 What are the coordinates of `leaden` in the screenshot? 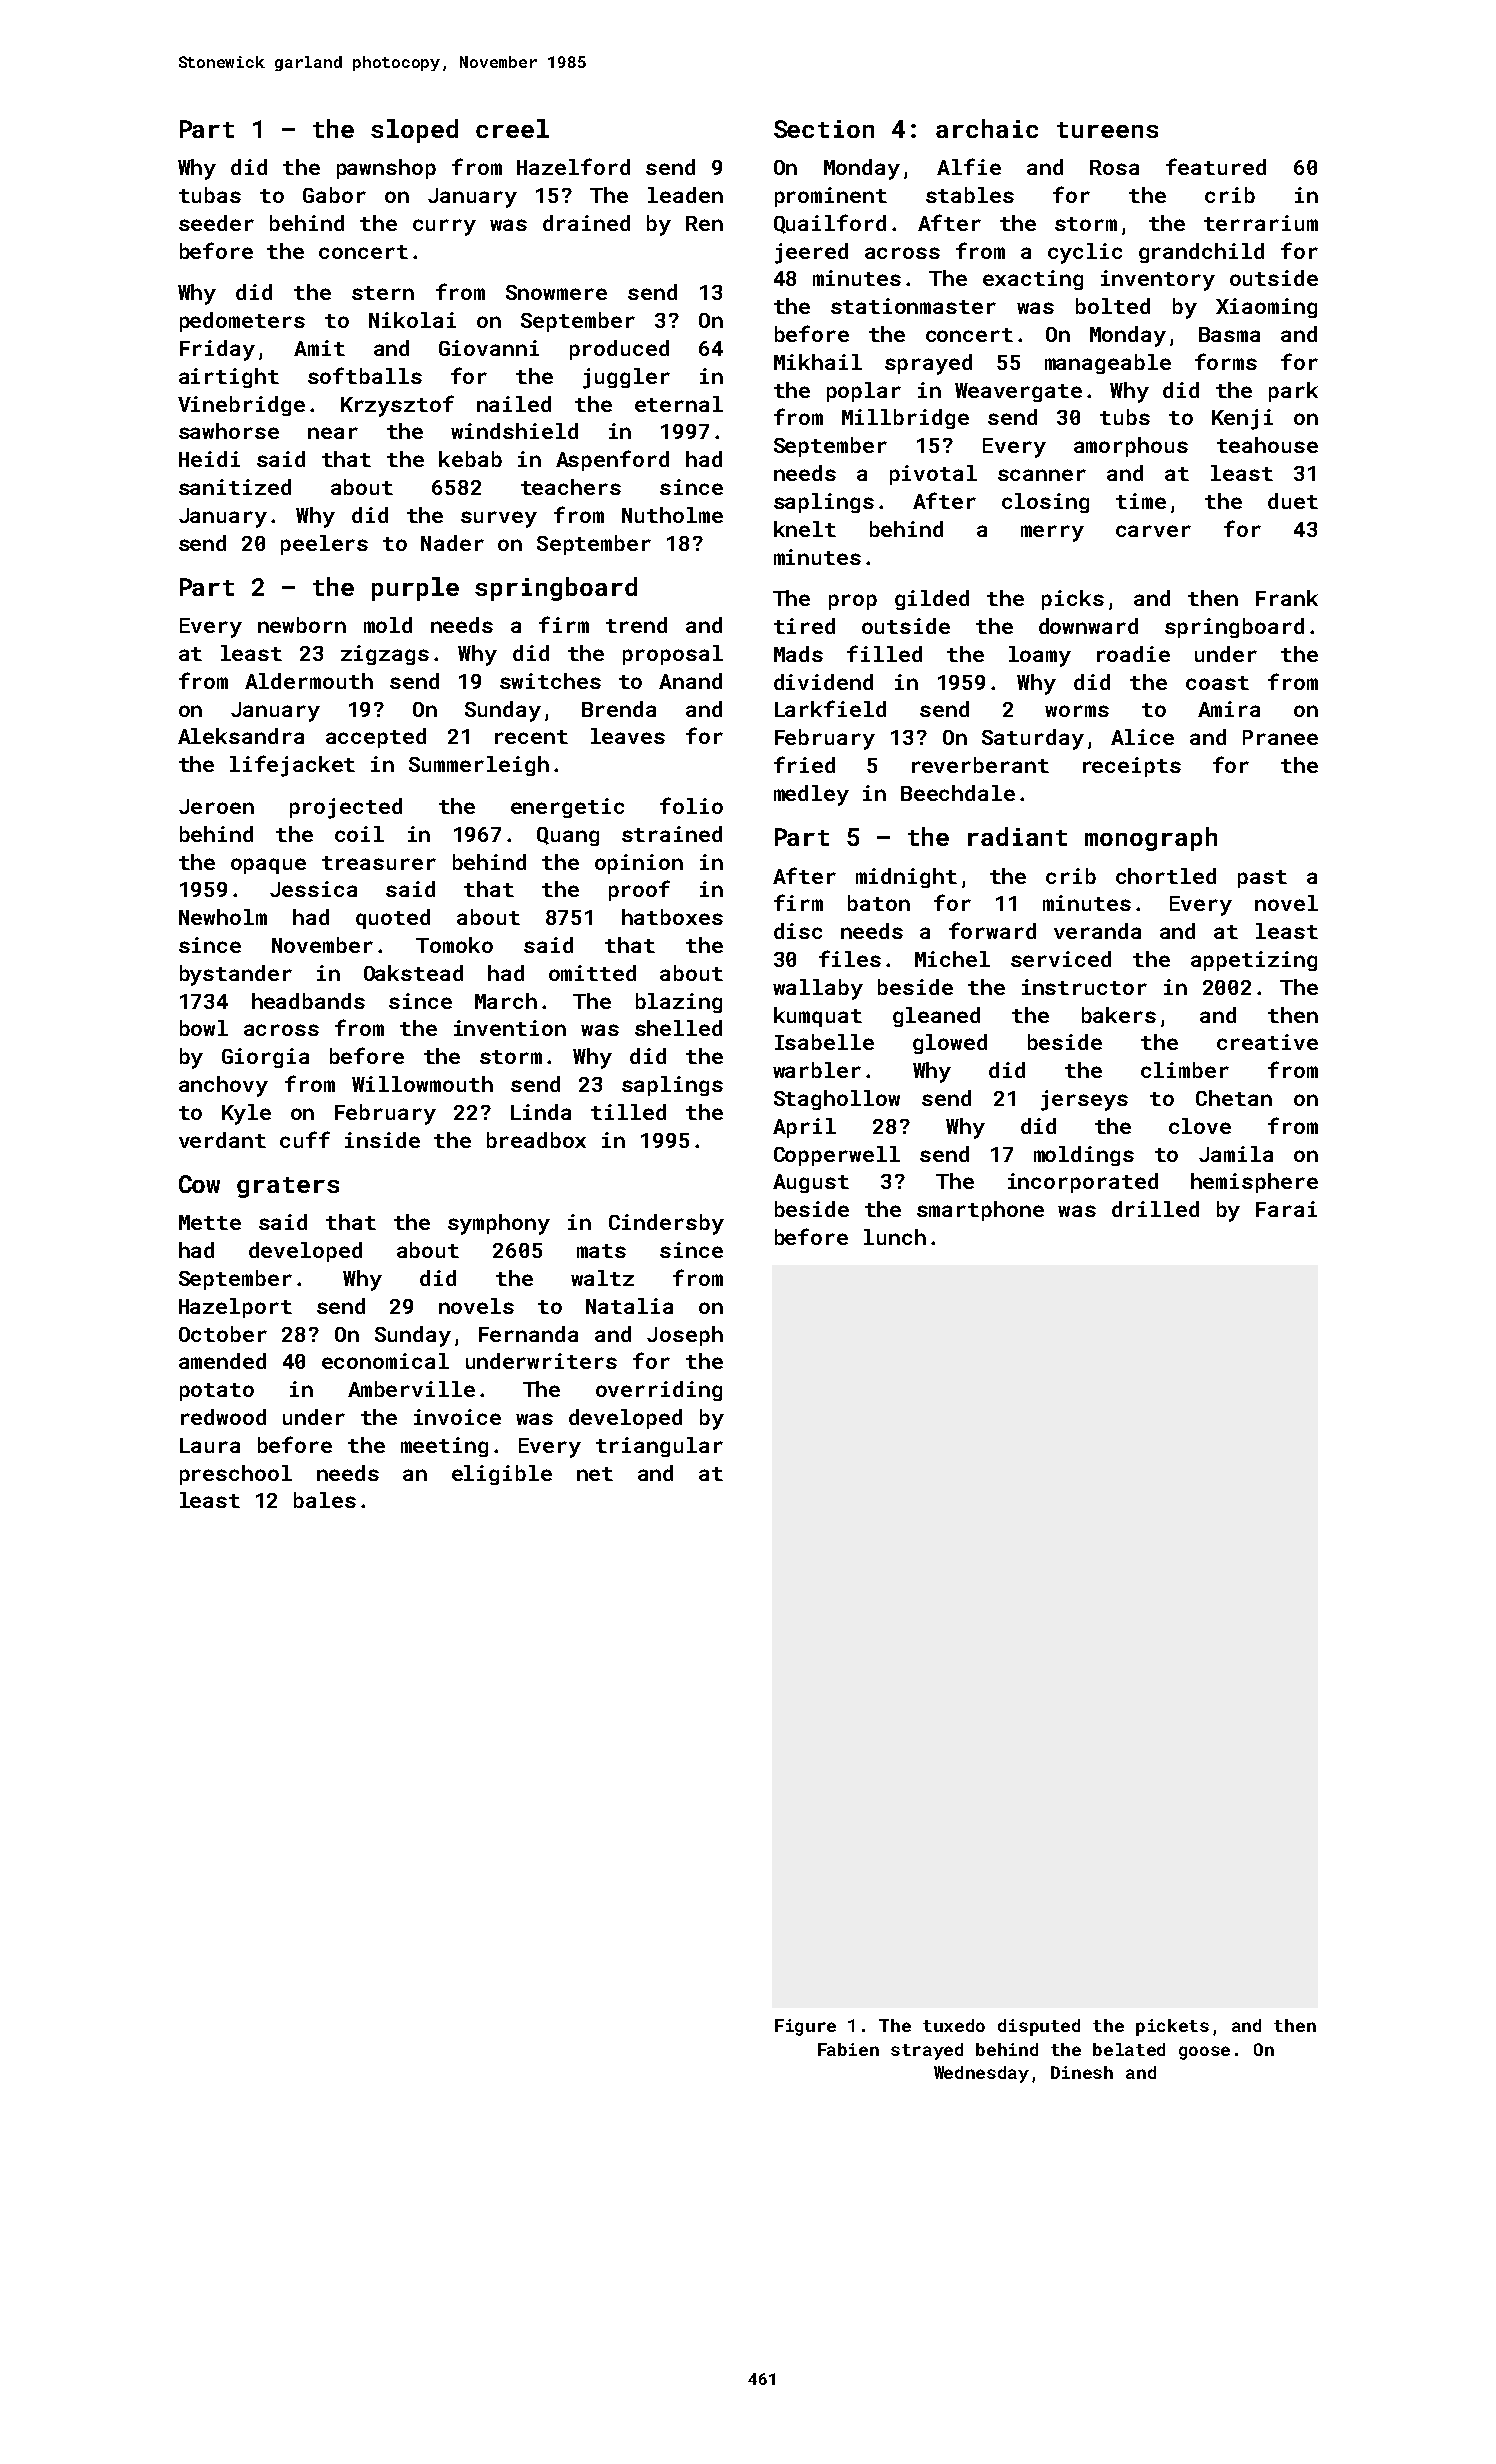 It's located at (685, 195).
